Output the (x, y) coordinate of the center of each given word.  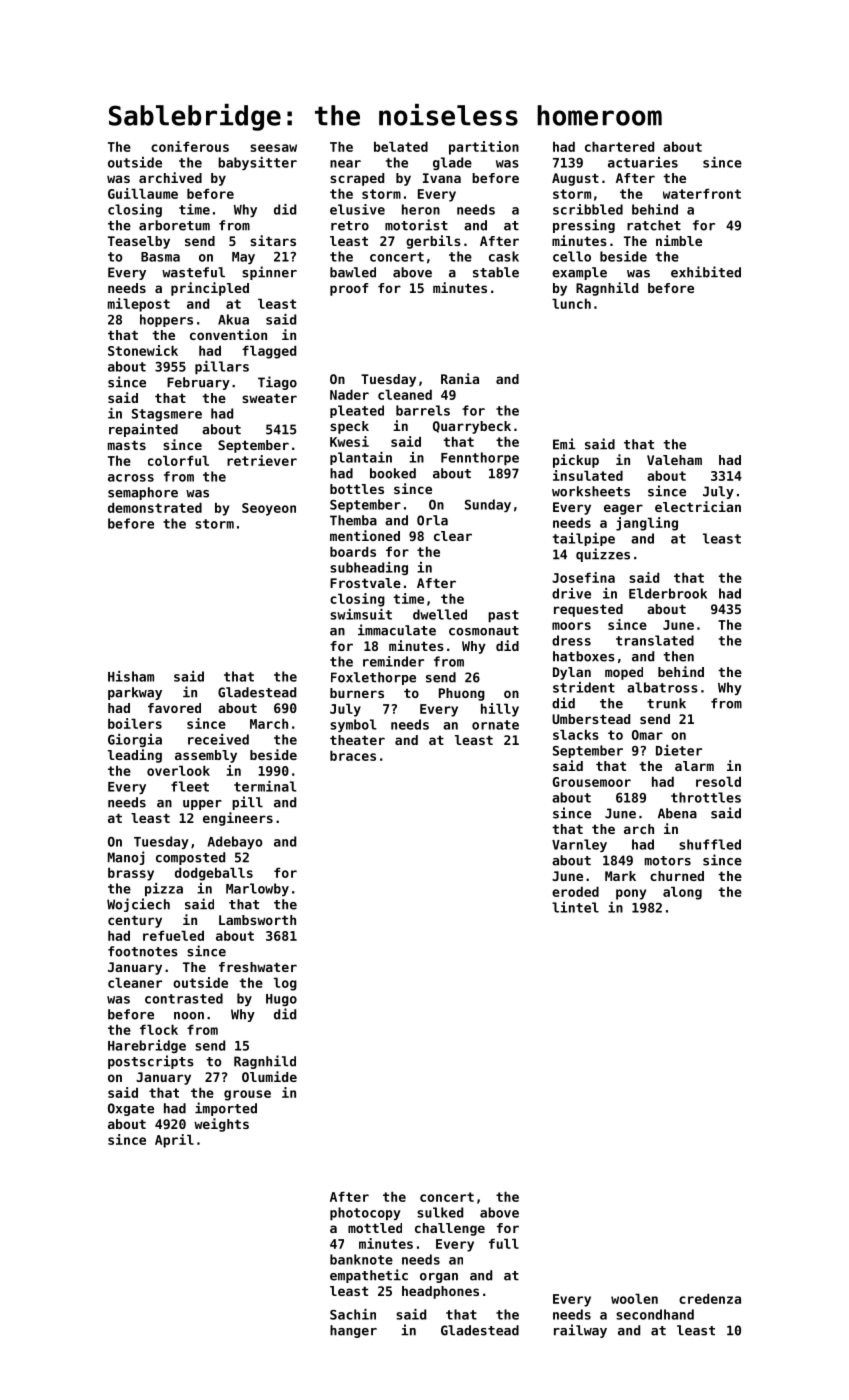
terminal (265, 786)
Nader (349, 394)
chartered (619, 146)
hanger (353, 1331)
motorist (416, 225)
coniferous (190, 146)
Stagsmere (167, 415)
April (174, 1141)
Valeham (674, 460)
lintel (575, 907)
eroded (575, 891)
